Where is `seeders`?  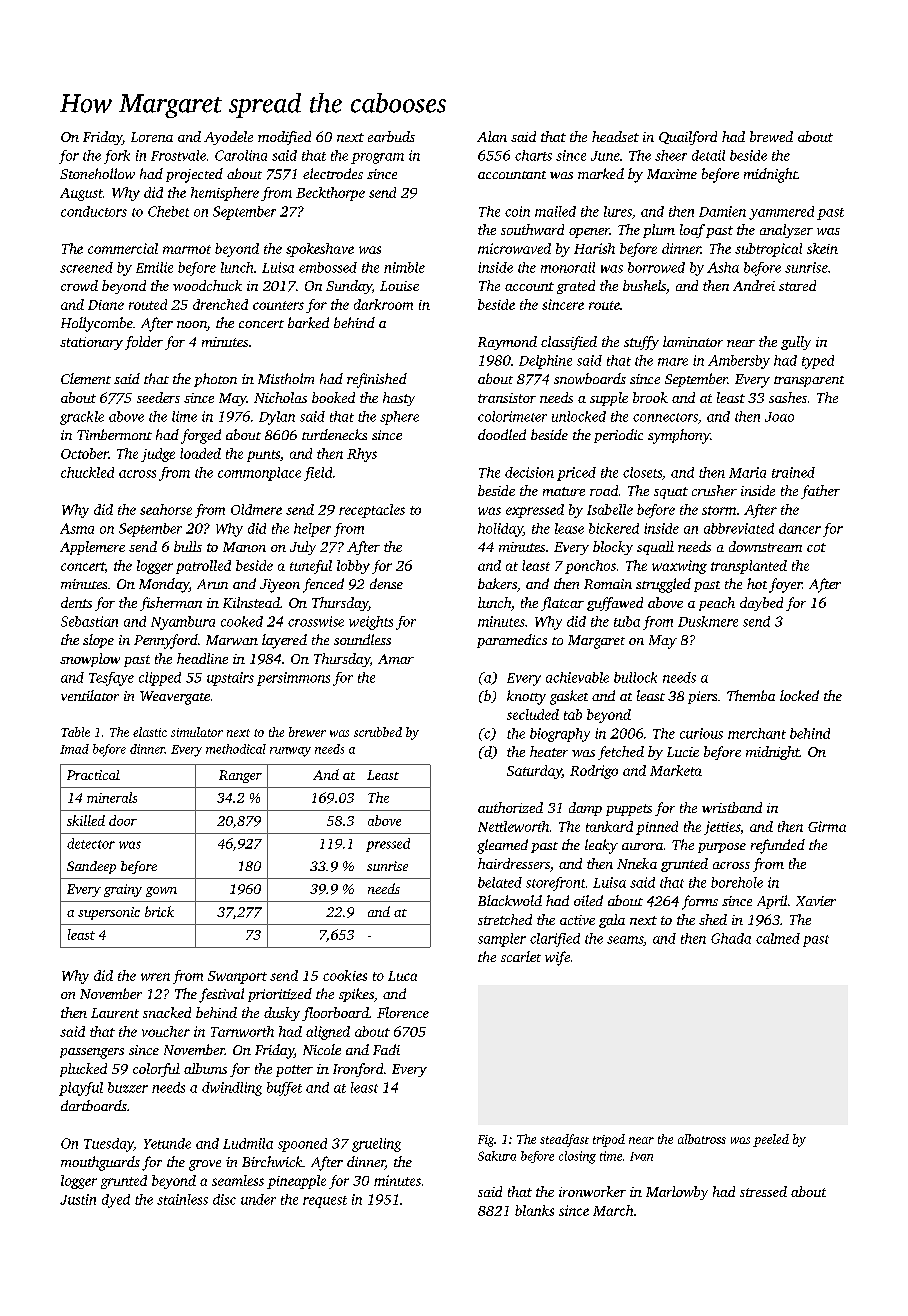 seeders is located at coordinates (158, 397).
